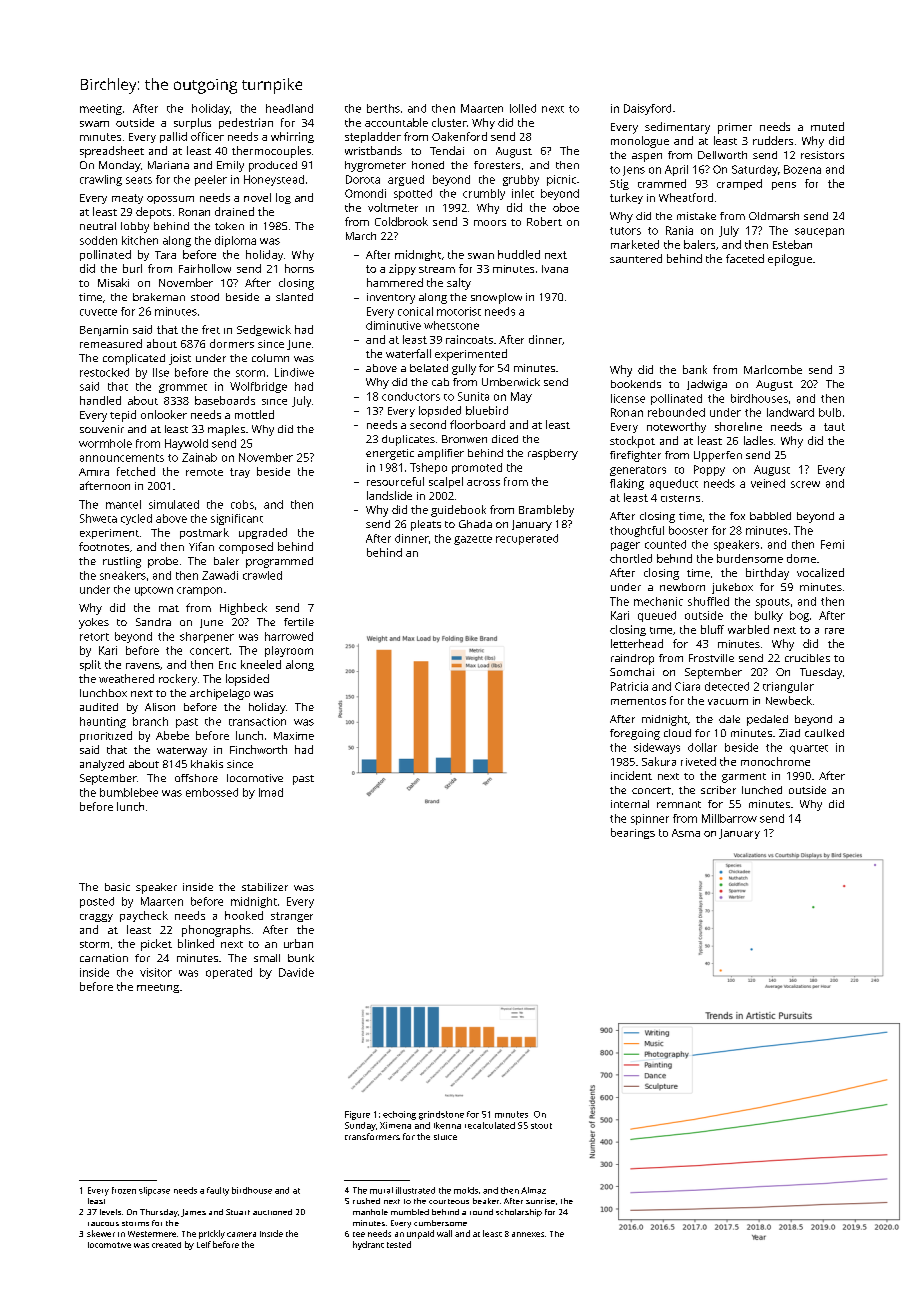 This screenshot has height=1308, width=924. I want to click on caulked, so click(824, 733).
